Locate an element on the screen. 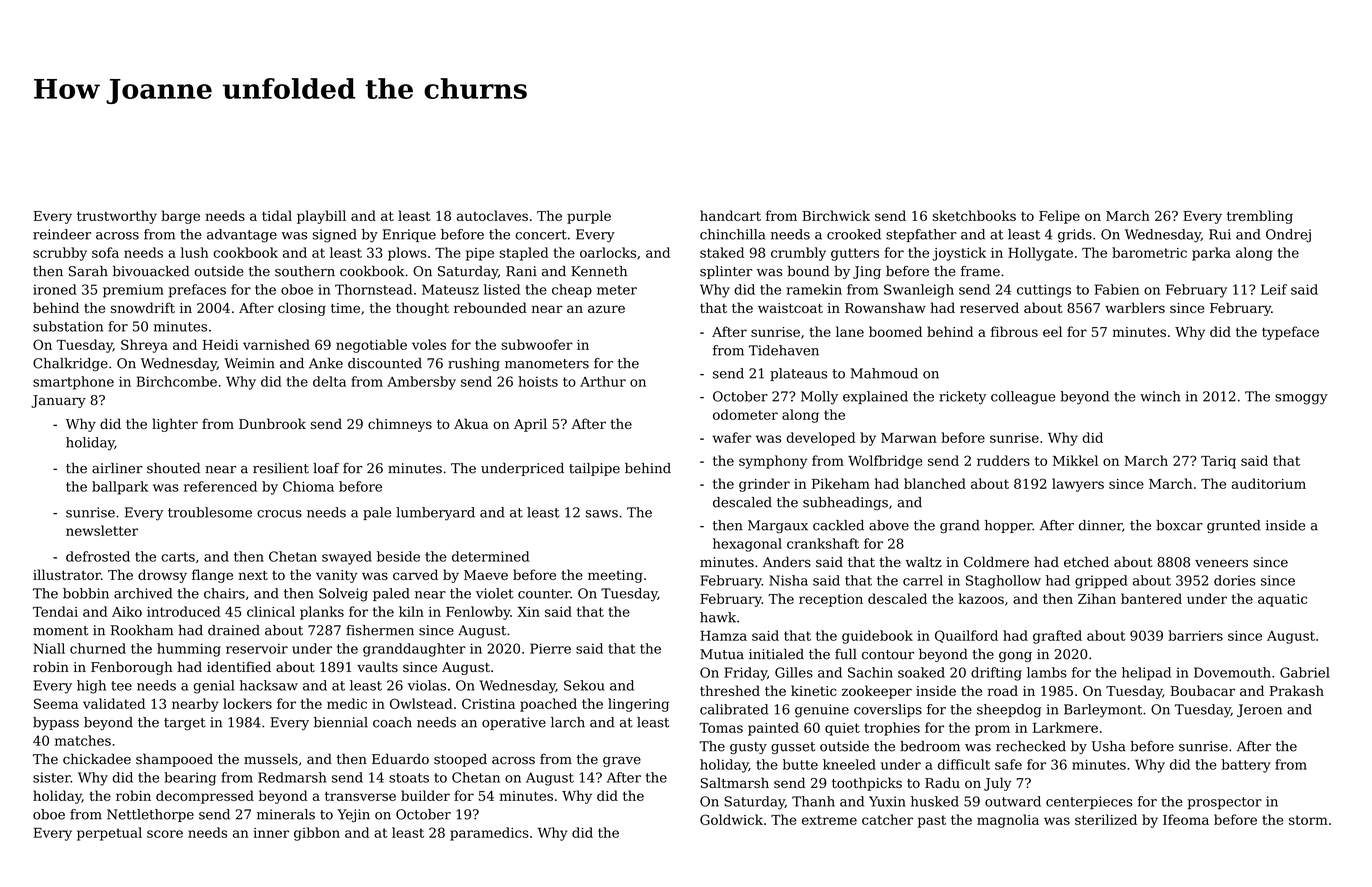 The width and height of the screenshot is (1372, 887). smartphone is located at coordinates (73, 383).
